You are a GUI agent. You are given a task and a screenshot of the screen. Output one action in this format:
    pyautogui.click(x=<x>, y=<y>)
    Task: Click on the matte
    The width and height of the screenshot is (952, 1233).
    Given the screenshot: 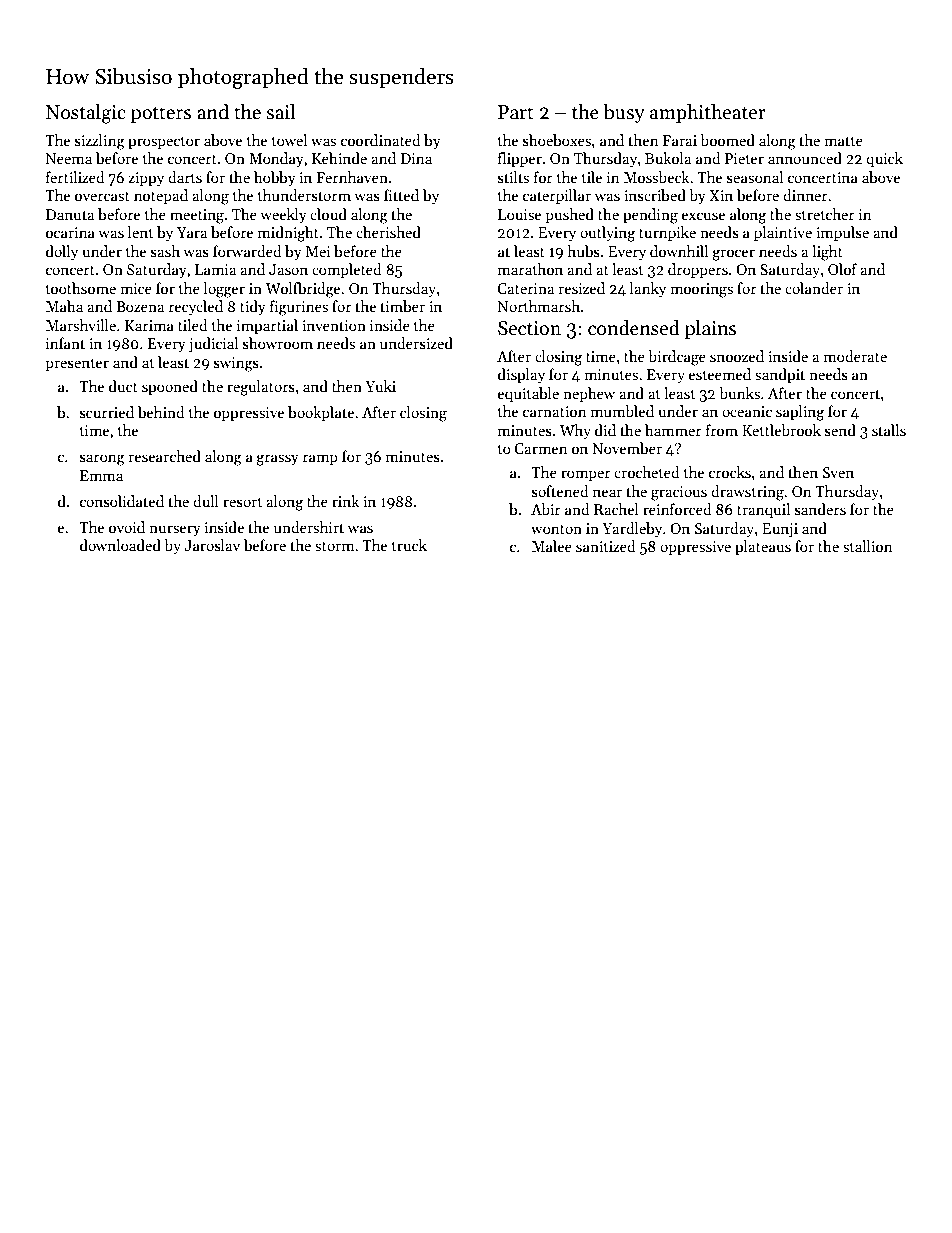 What is the action you would take?
    pyautogui.click(x=843, y=141)
